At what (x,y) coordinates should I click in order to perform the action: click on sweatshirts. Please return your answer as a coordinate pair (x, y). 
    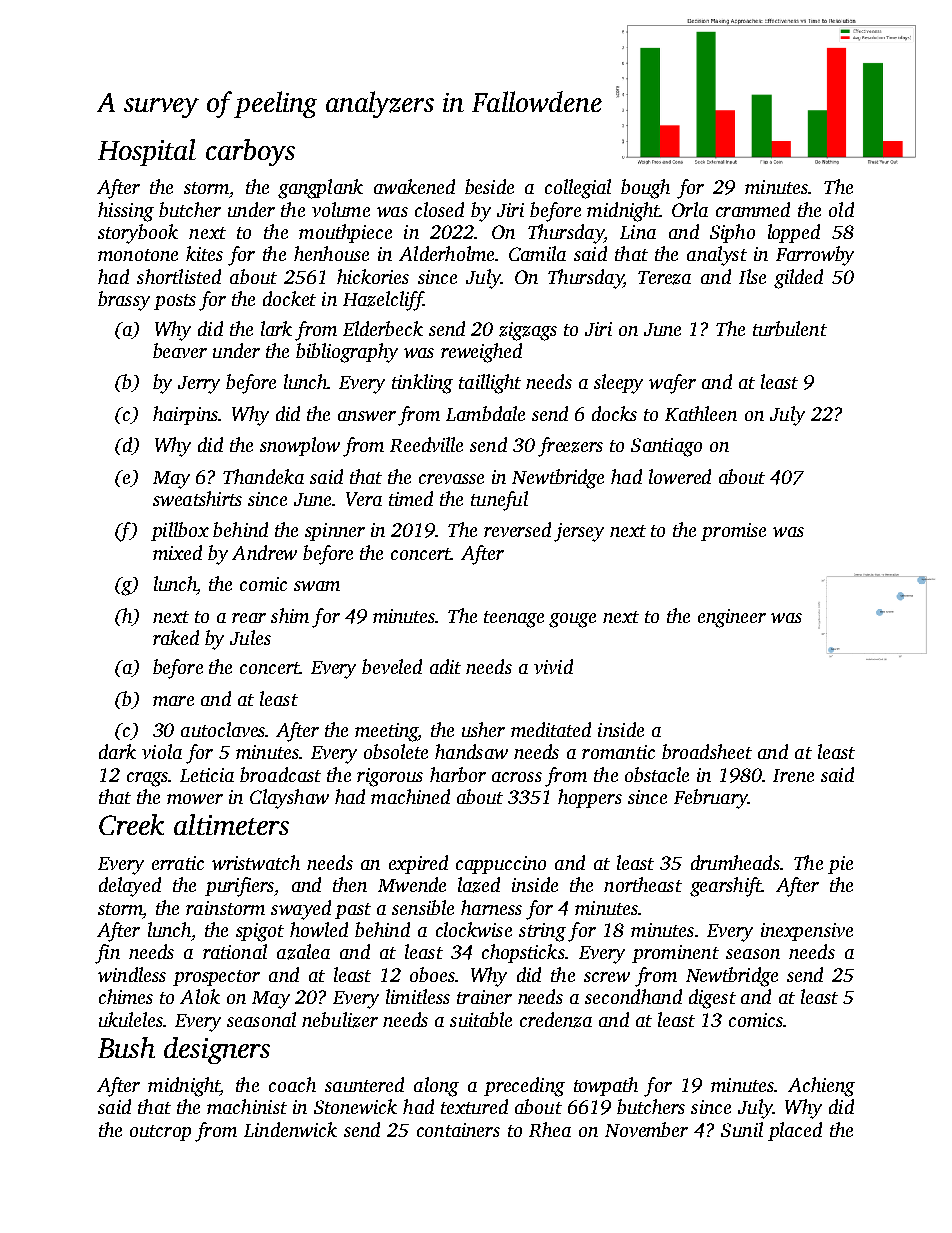
    Looking at the image, I should click on (197, 498).
